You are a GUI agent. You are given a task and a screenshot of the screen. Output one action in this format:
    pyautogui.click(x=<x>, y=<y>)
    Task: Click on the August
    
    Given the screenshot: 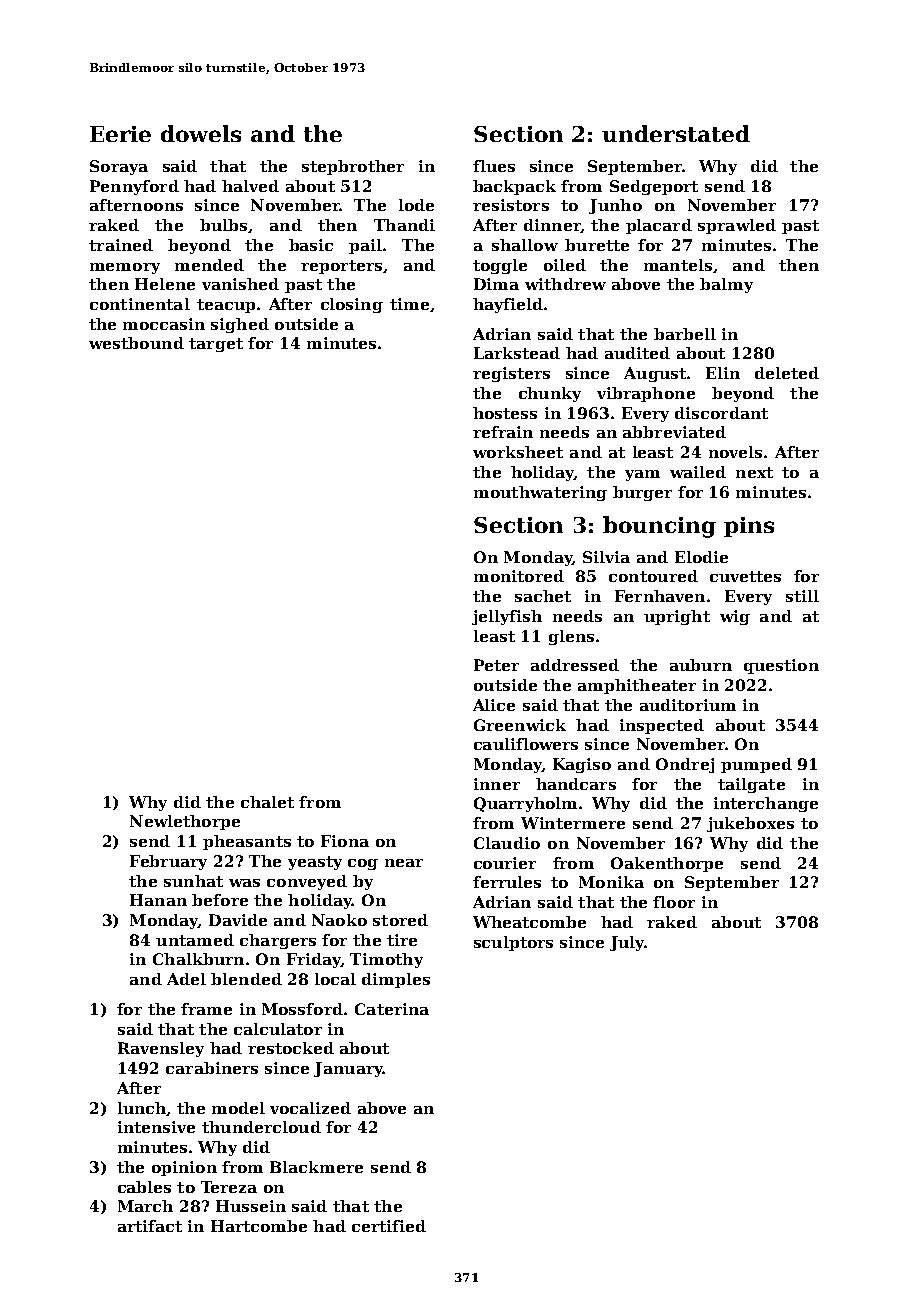 What is the action you would take?
    pyautogui.click(x=655, y=374)
